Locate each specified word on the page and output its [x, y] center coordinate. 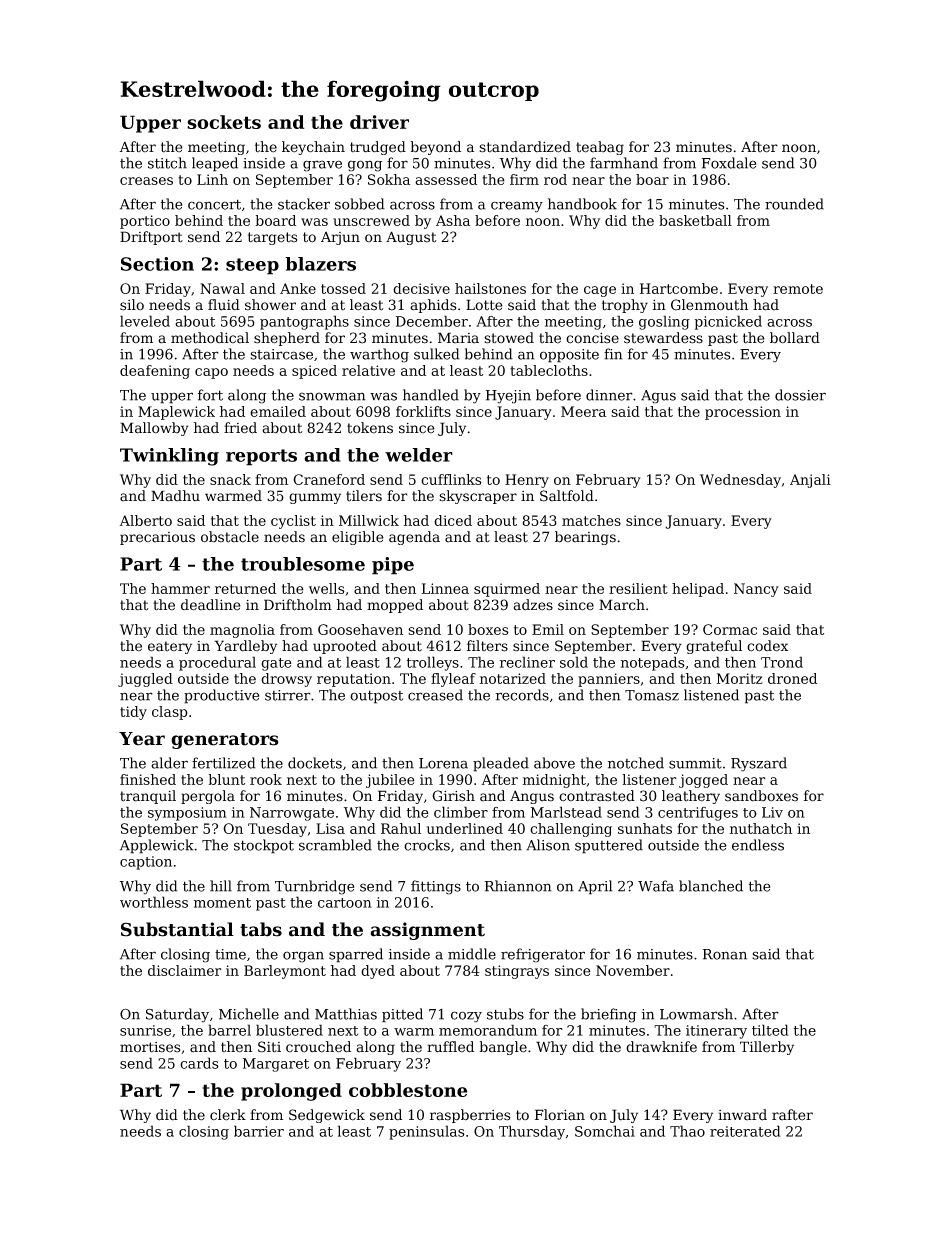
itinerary [716, 1032]
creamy [517, 207]
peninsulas [427, 1132]
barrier [259, 1131]
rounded [794, 204]
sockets [224, 122]
